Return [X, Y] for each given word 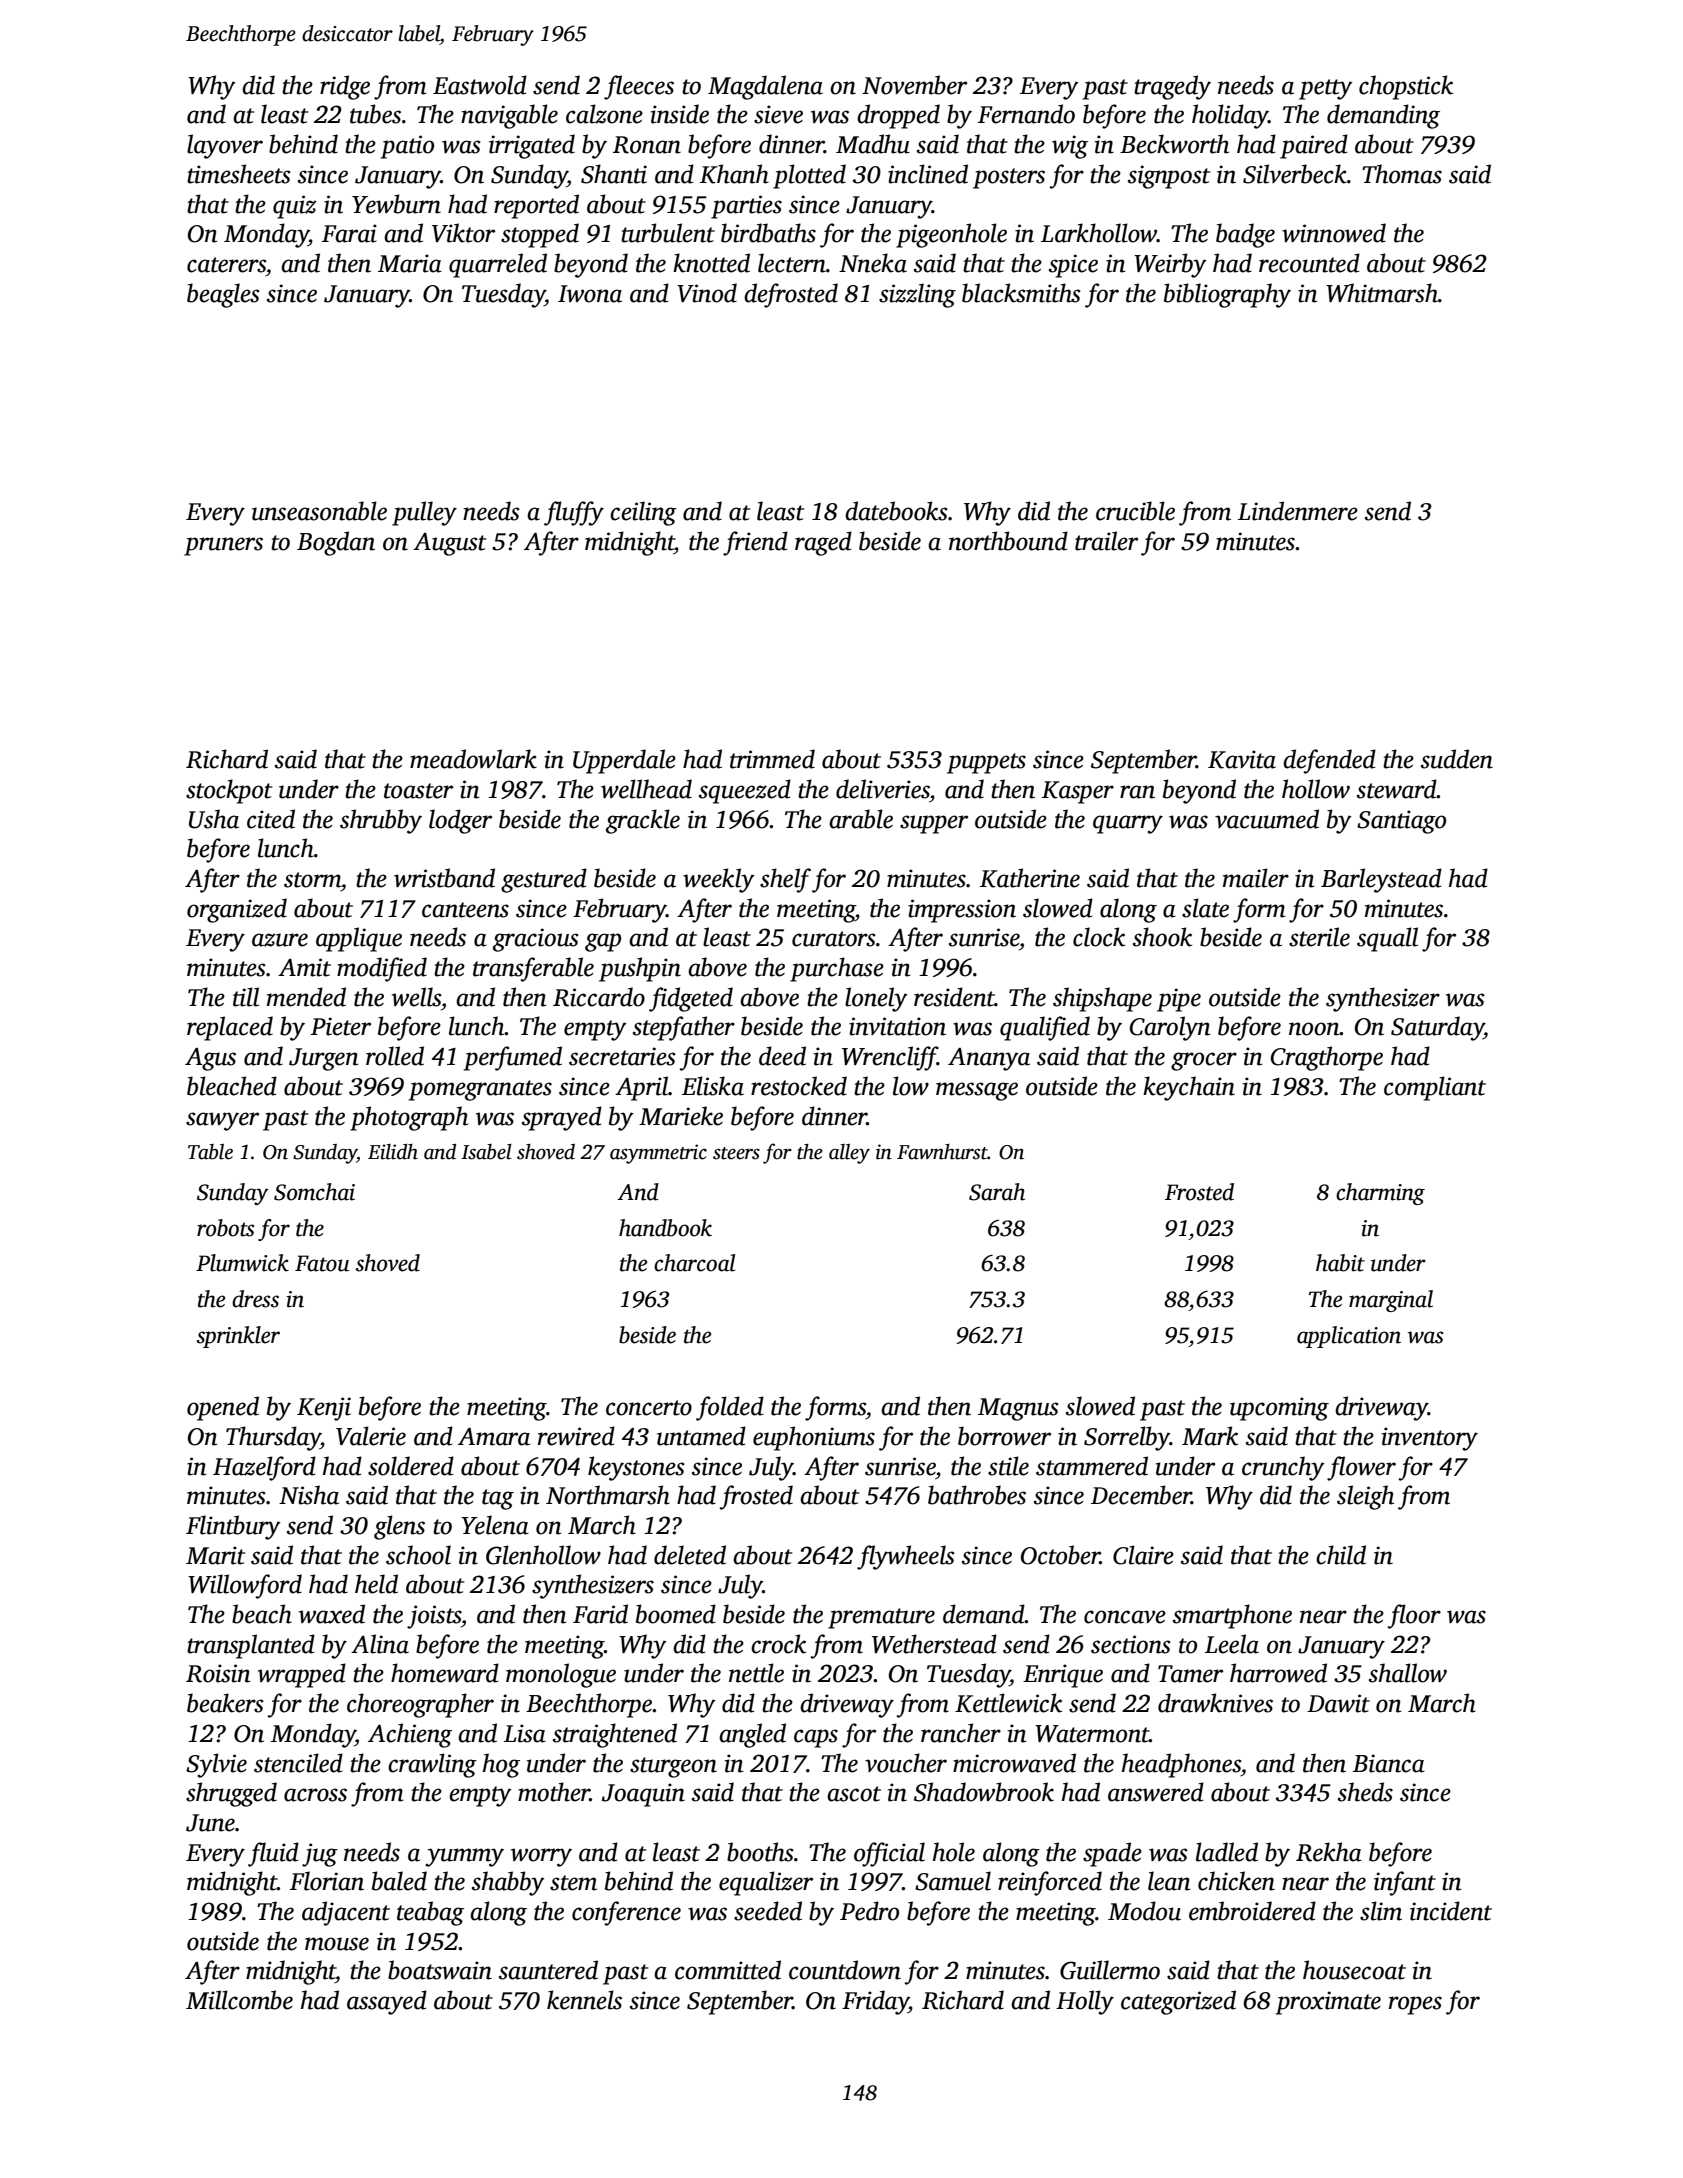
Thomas [1402, 174]
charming [1380, 1194]
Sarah [997, 1192]
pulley [424, 513]
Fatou [322, 1263]
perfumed [513, 1058]
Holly [1085, 2002]
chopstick [1406, 87]
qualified [1045, 1028]
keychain [1189, 1088]
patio [407, 147]
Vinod [707, 293]
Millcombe [239, 2000]
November [914, 85]
